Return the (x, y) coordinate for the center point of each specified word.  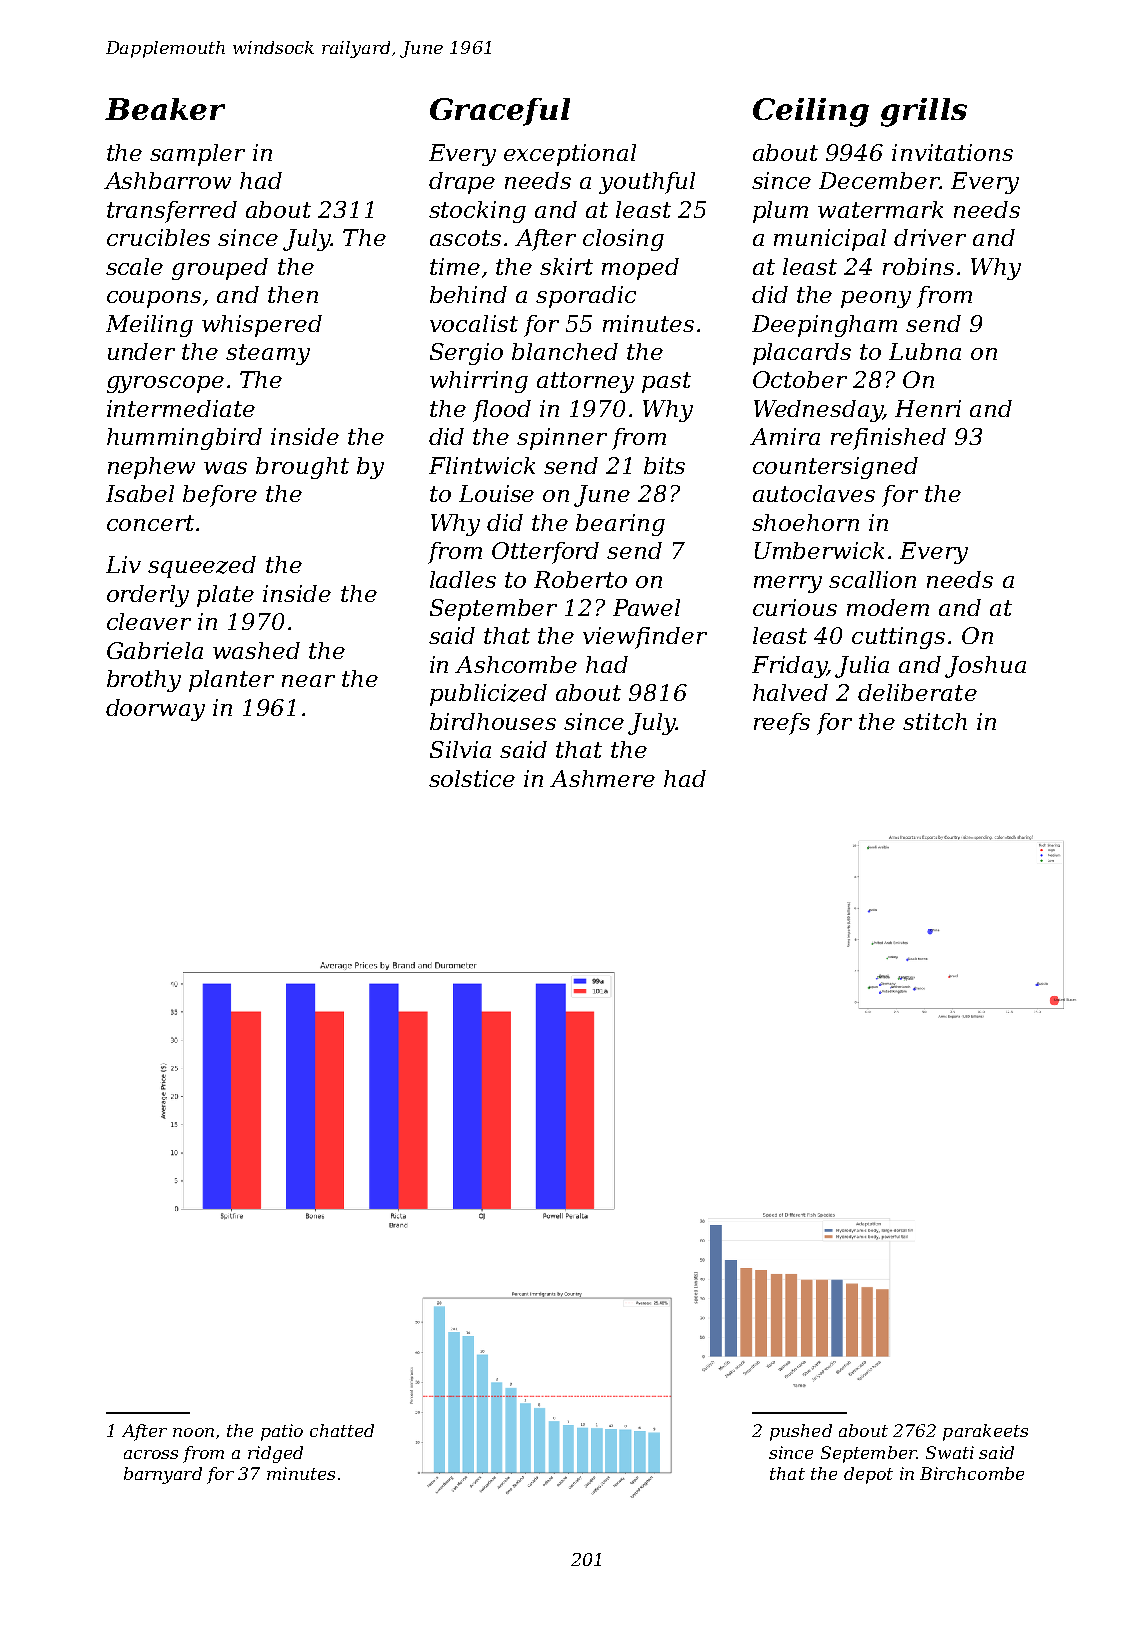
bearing (620, 525)
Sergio (466, 354)
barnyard (163, 1475)
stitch (935, 721)
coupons (154, 299)
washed (256, 650)
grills (924, 112)
